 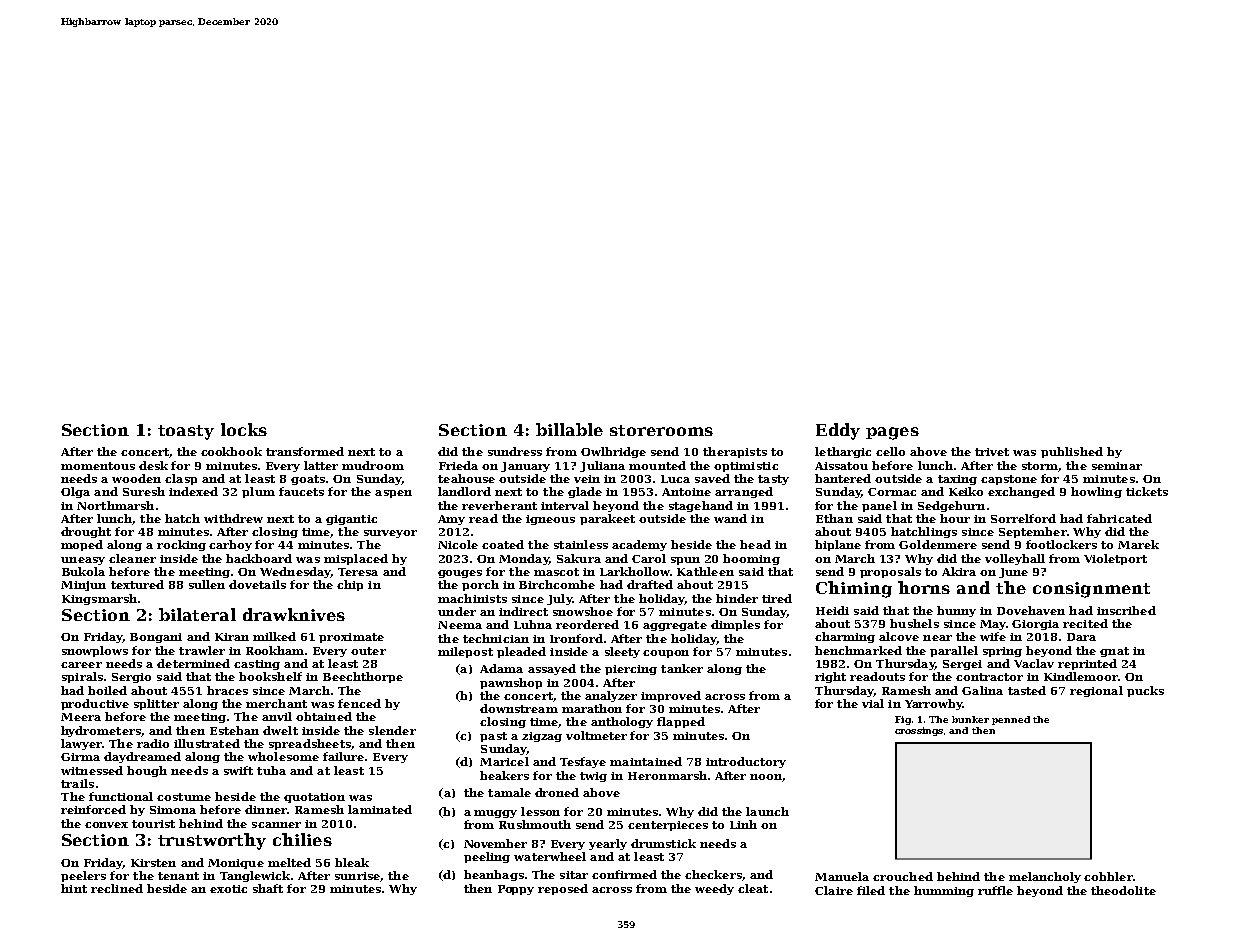 I want to click on pages, so click(x=892, y=433).
